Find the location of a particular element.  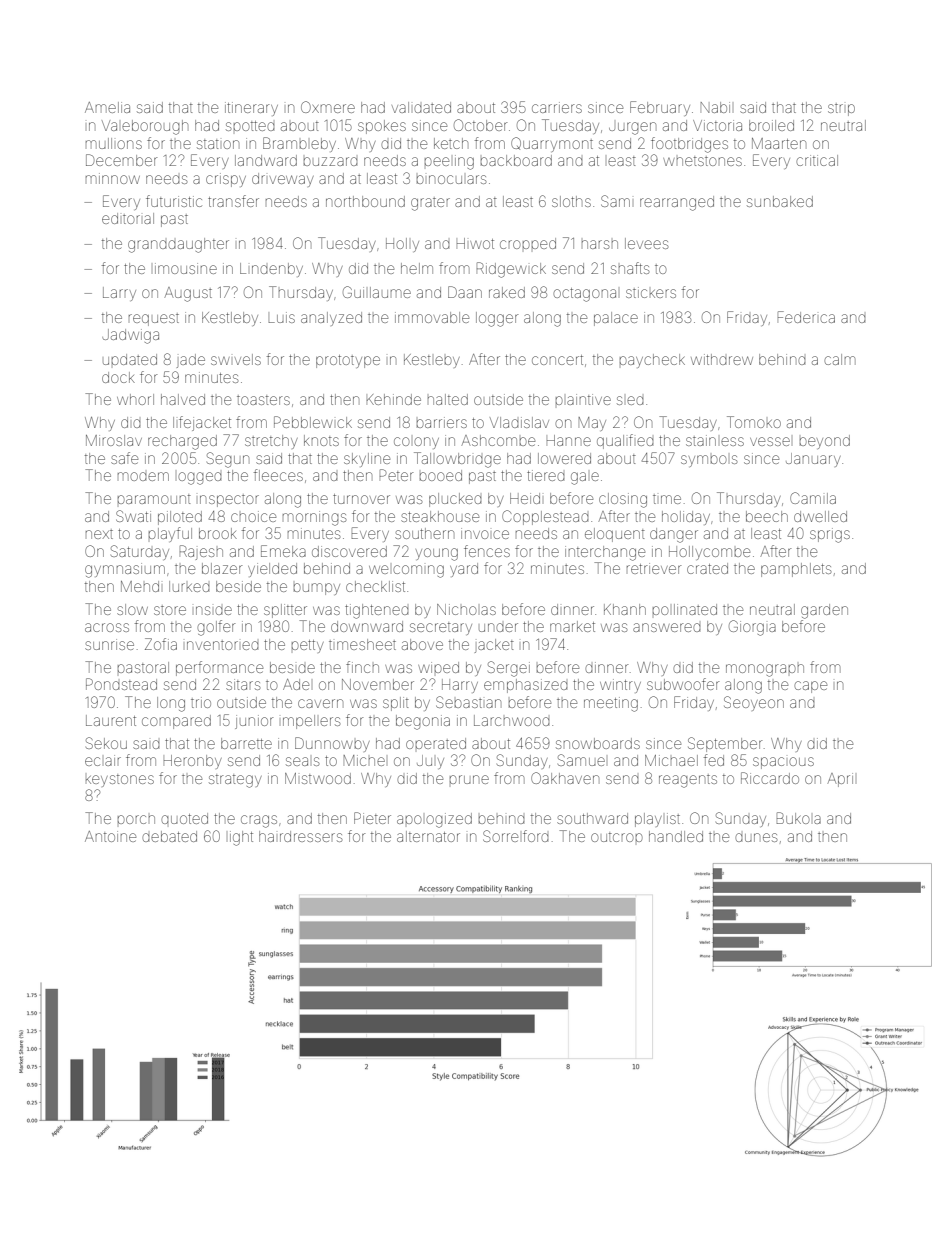

dwelled is located at coordinates (820, 516).
